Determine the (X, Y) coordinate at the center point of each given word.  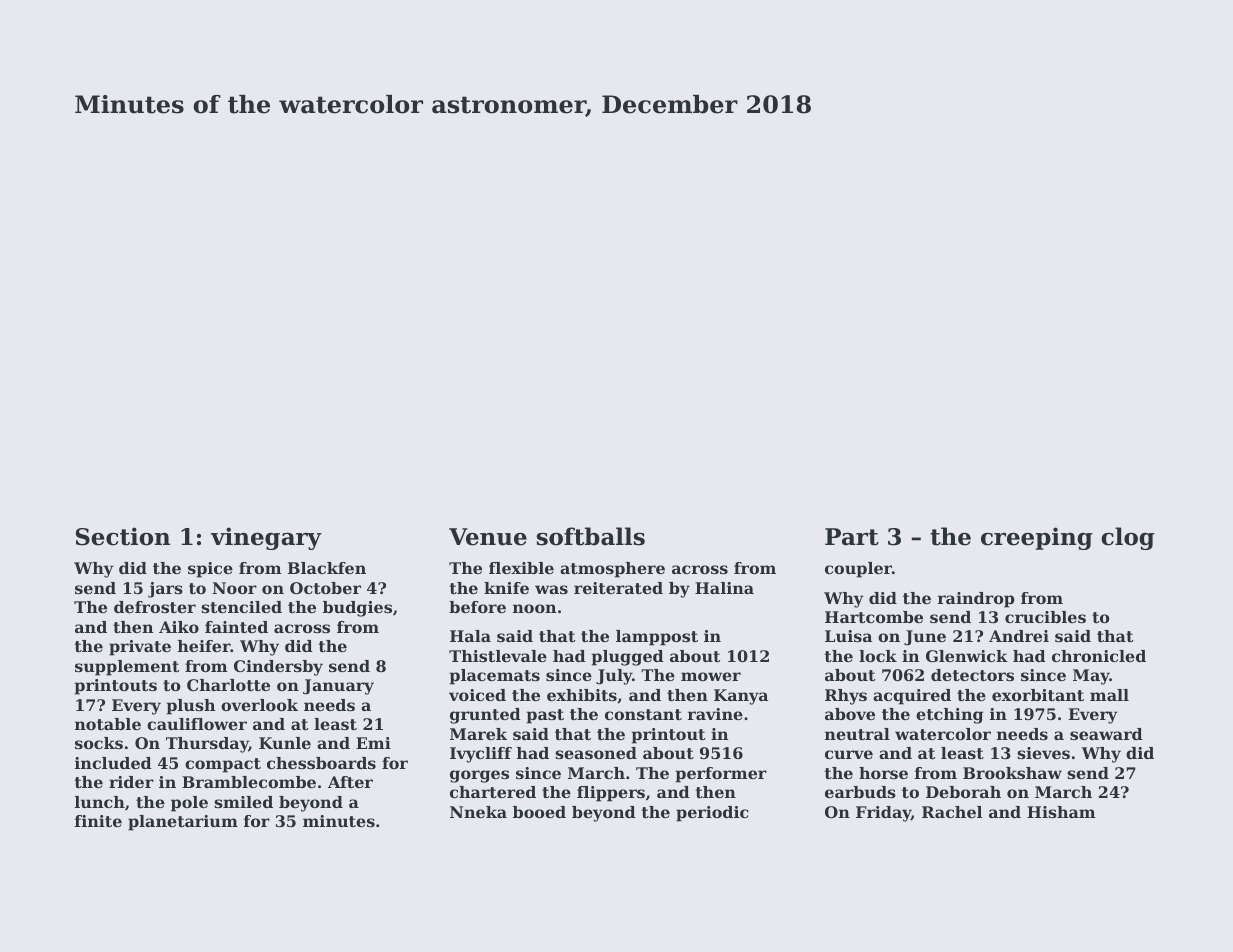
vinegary (266, 538)
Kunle (285, 743)
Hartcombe (874, 617)
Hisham (1061, 812)
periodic (712, 814)
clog (1128, 538)
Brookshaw (1012, 773)
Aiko (179, 627)
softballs (591, 536)
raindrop (976, 600)
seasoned (596, 753)
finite (98, 821)
